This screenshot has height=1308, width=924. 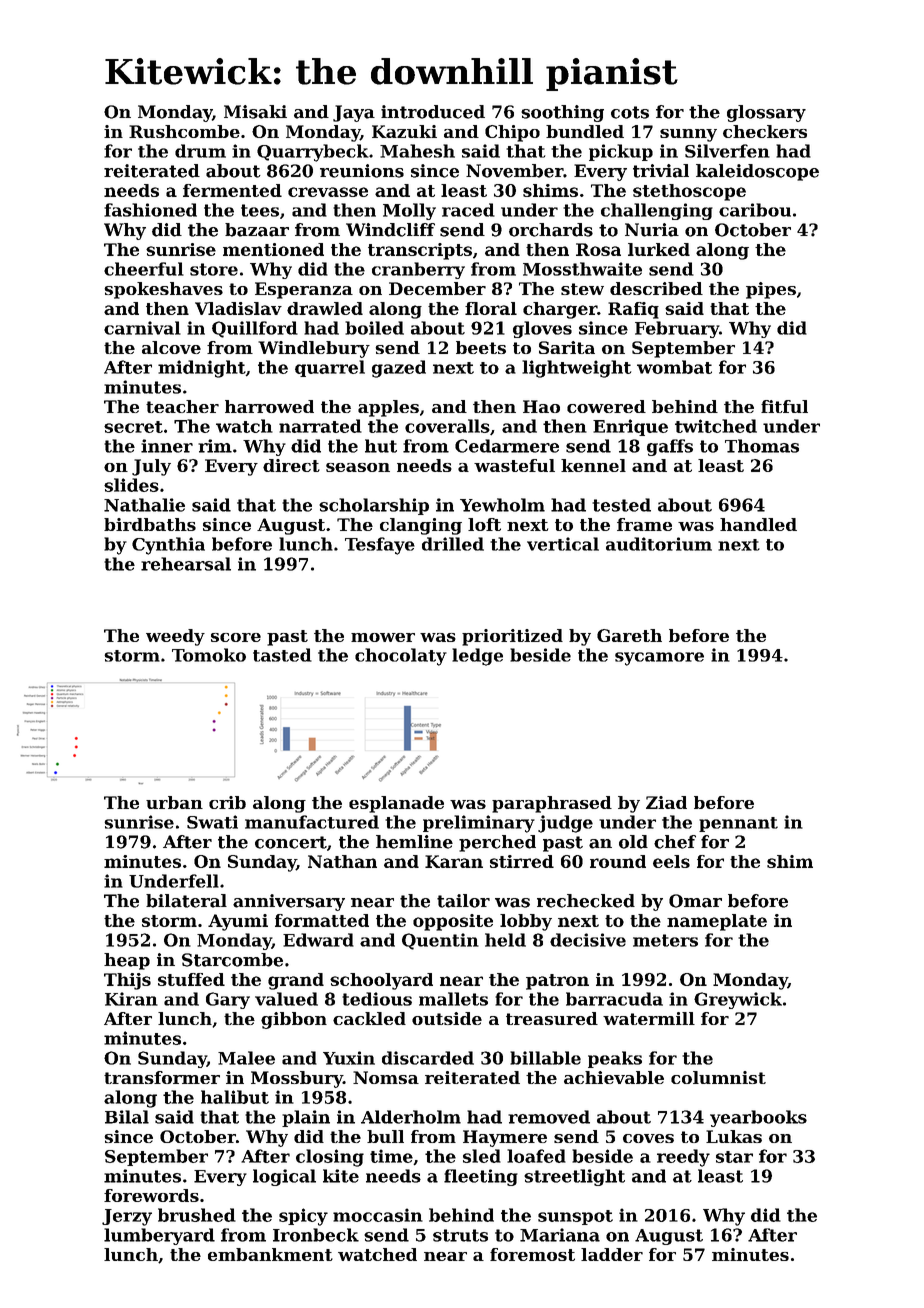 What do you see at coordinates (512, 133) in the screenshot?
I see `Chipo` at bounding box center [512, 133].
